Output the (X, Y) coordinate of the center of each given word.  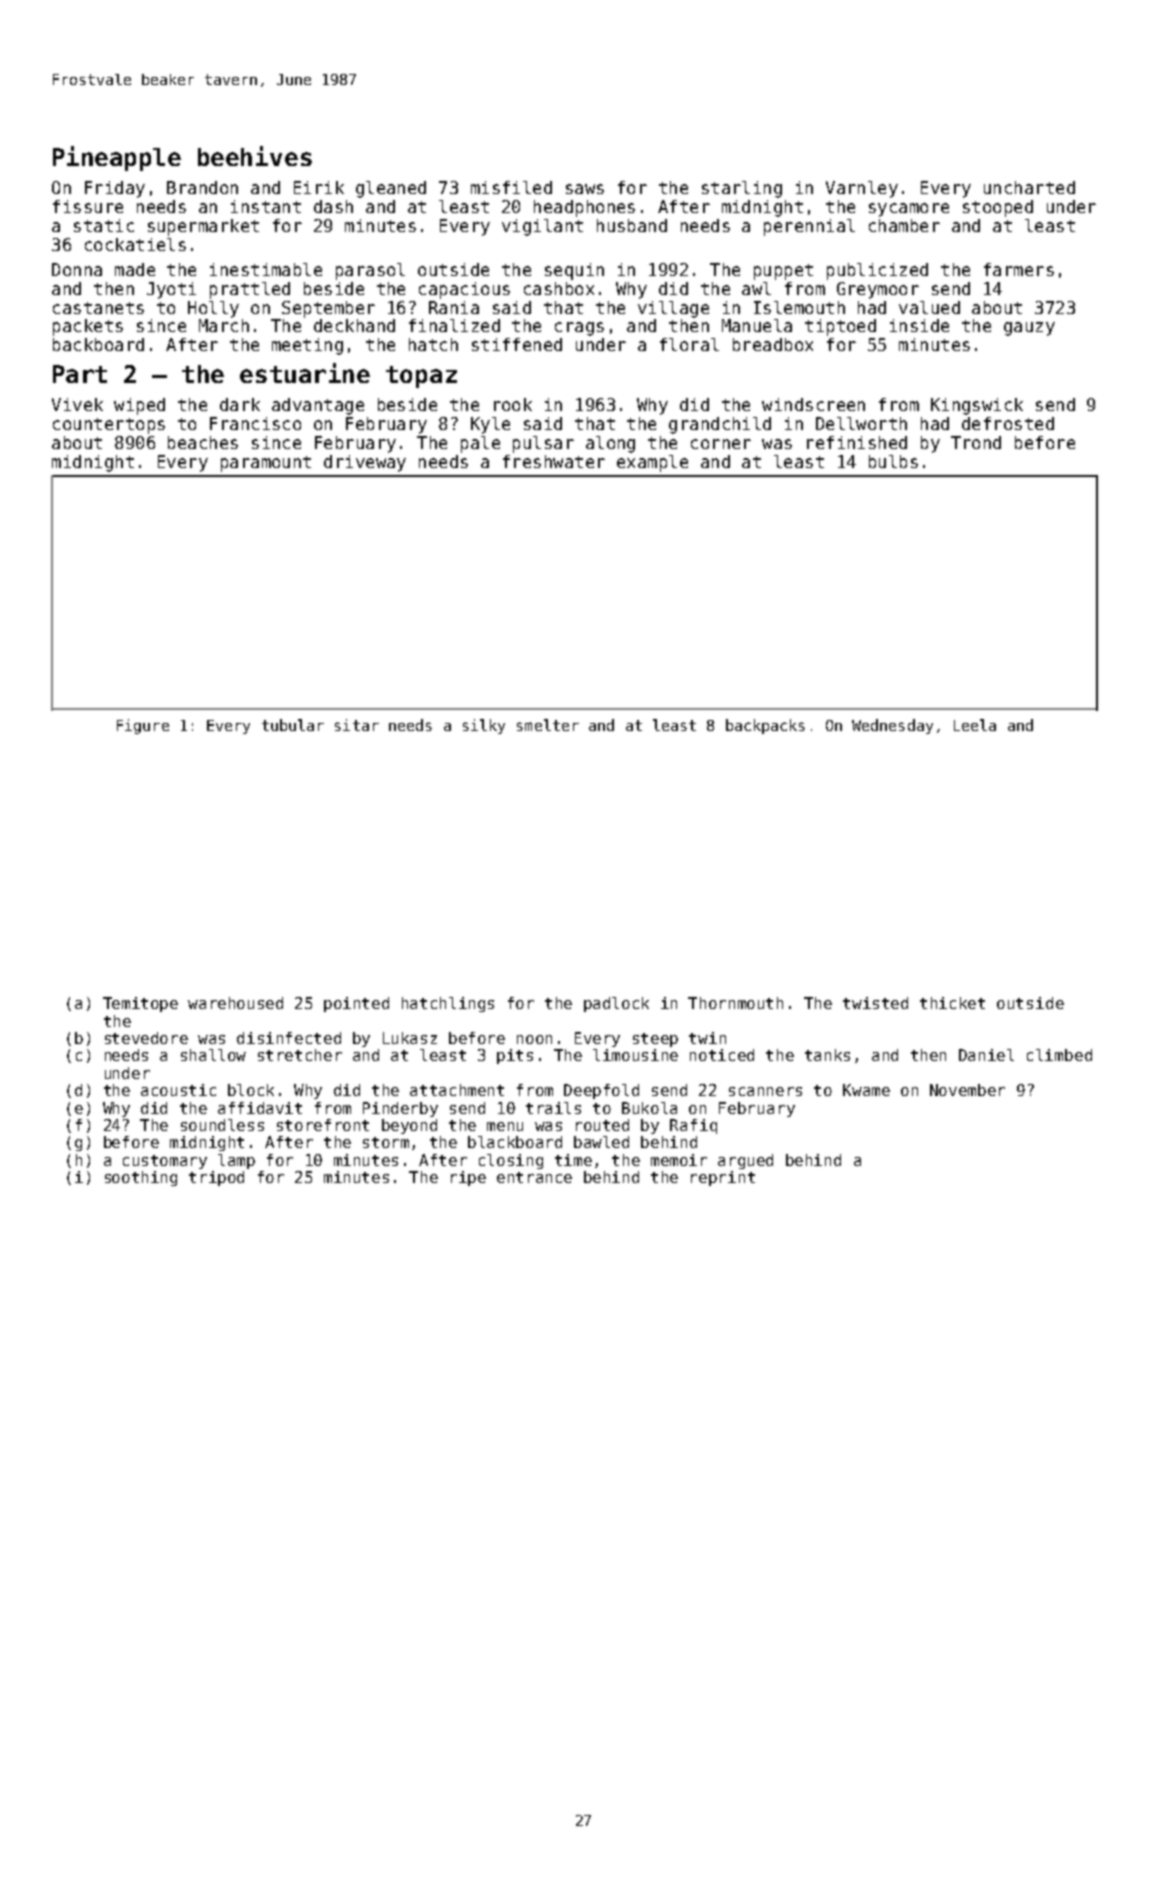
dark (240, 404)
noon (534, 1039)
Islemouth (799, 307)
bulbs (893, 461)
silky (484, 726)
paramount (266, 464)
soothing (141, 1178)
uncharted (1029, 187)
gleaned (391, 189)
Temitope (140, 1004)
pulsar (543, 444)
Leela (975, 725)
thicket (952, 1003)
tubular (293, 725)
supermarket (203, 227)
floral (689, 344)
